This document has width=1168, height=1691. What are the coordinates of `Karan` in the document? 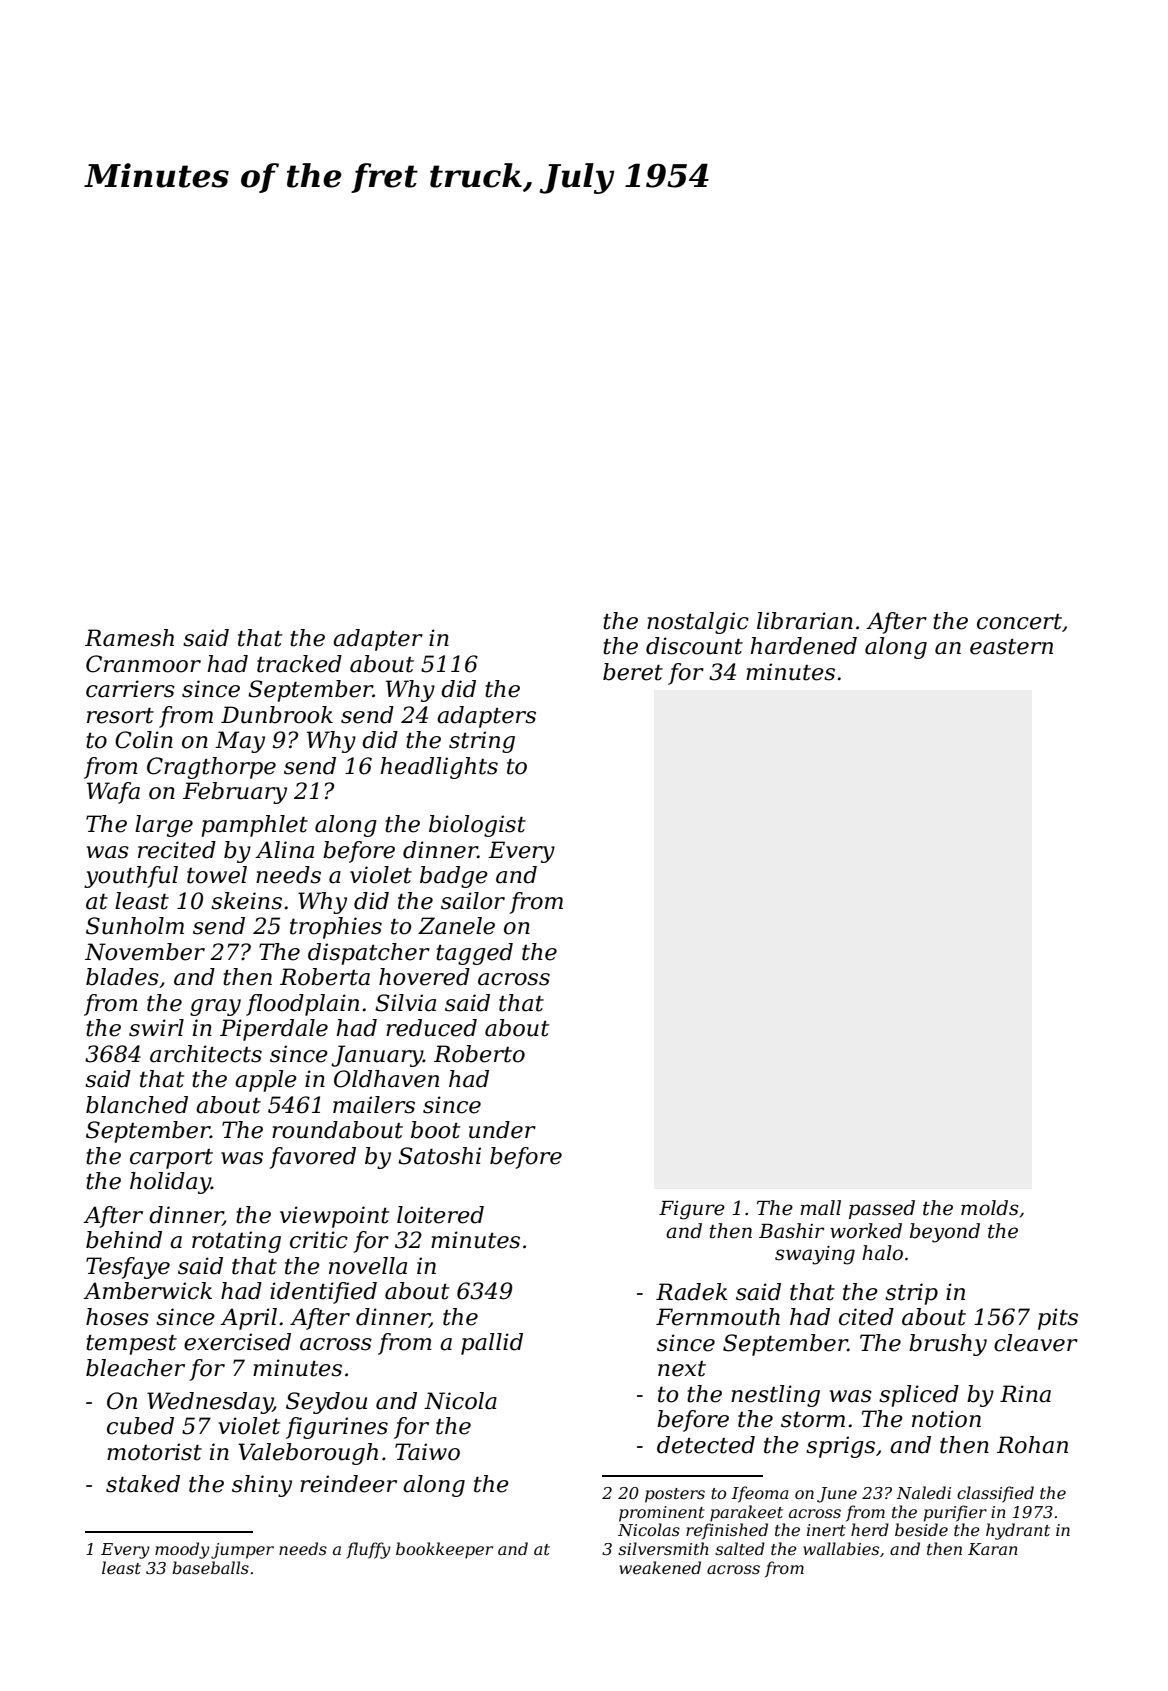 It's located at (993, 1549).
